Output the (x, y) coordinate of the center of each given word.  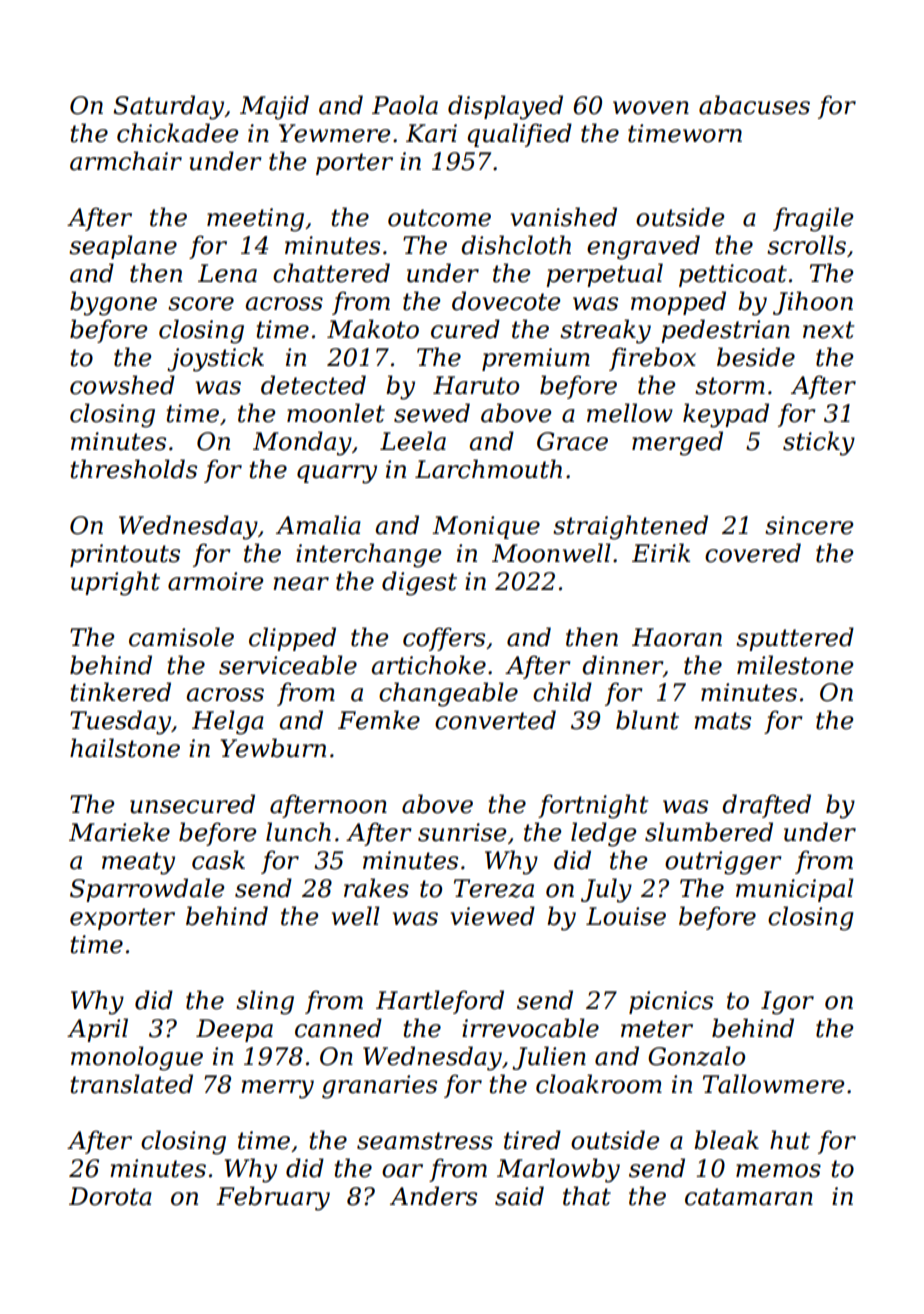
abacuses (754, 105)
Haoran (677, 637)
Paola (405, 105)
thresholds (133, 469)
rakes (376, 888)
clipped (292, 639)
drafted (766, 806)
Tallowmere (773, 1084)
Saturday (169, 107)
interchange (368, 555)
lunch (298, 832)
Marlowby (558, 1170)
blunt (647, 720)
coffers (444, 639)
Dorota (110, 1196)
